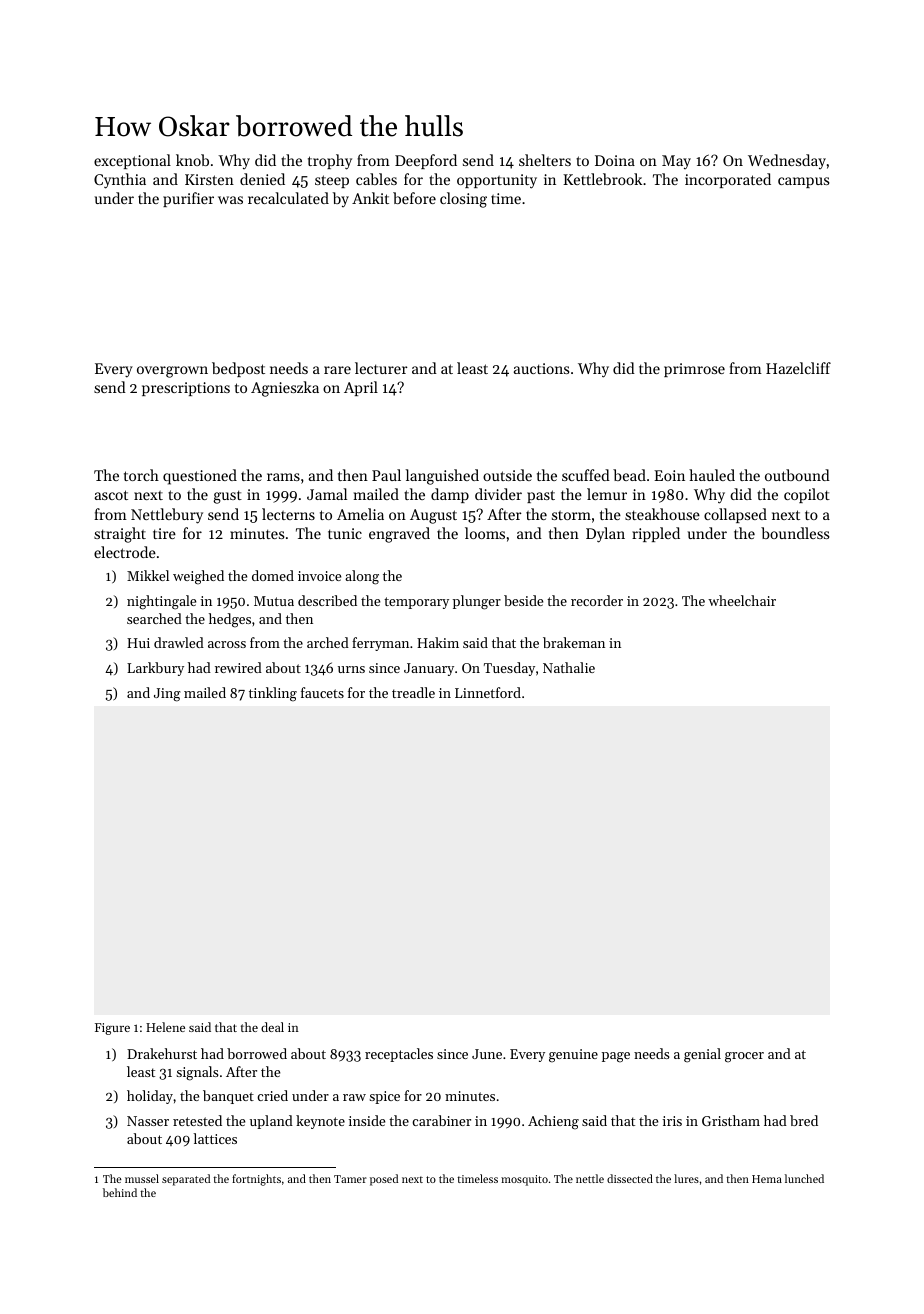 Image resolution: width=924 pixels, height=1314 pixels. I want to click on page, so click(616, 1057).
